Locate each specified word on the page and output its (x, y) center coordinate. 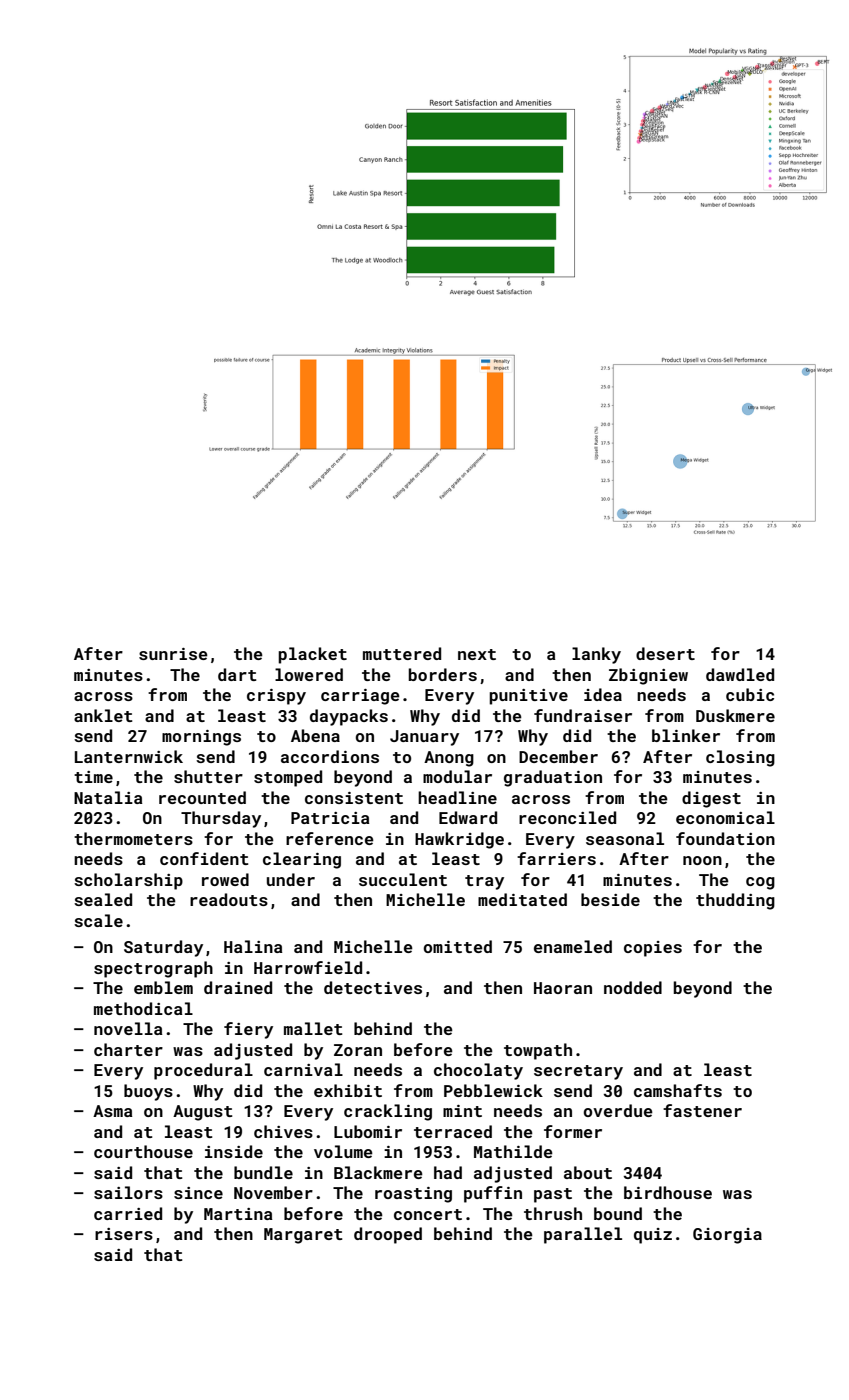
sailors (128, 1192)
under (291, 879)
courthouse (143, 1151)
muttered (402, 653)
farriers (556, 858)
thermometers (133, 838)
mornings (201, 738)
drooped (388, 1235)
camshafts (678, 1090)
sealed (103, 899)
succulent (403, 879)
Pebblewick (493, 1090)
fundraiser (583, 715)
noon (702, 860)
